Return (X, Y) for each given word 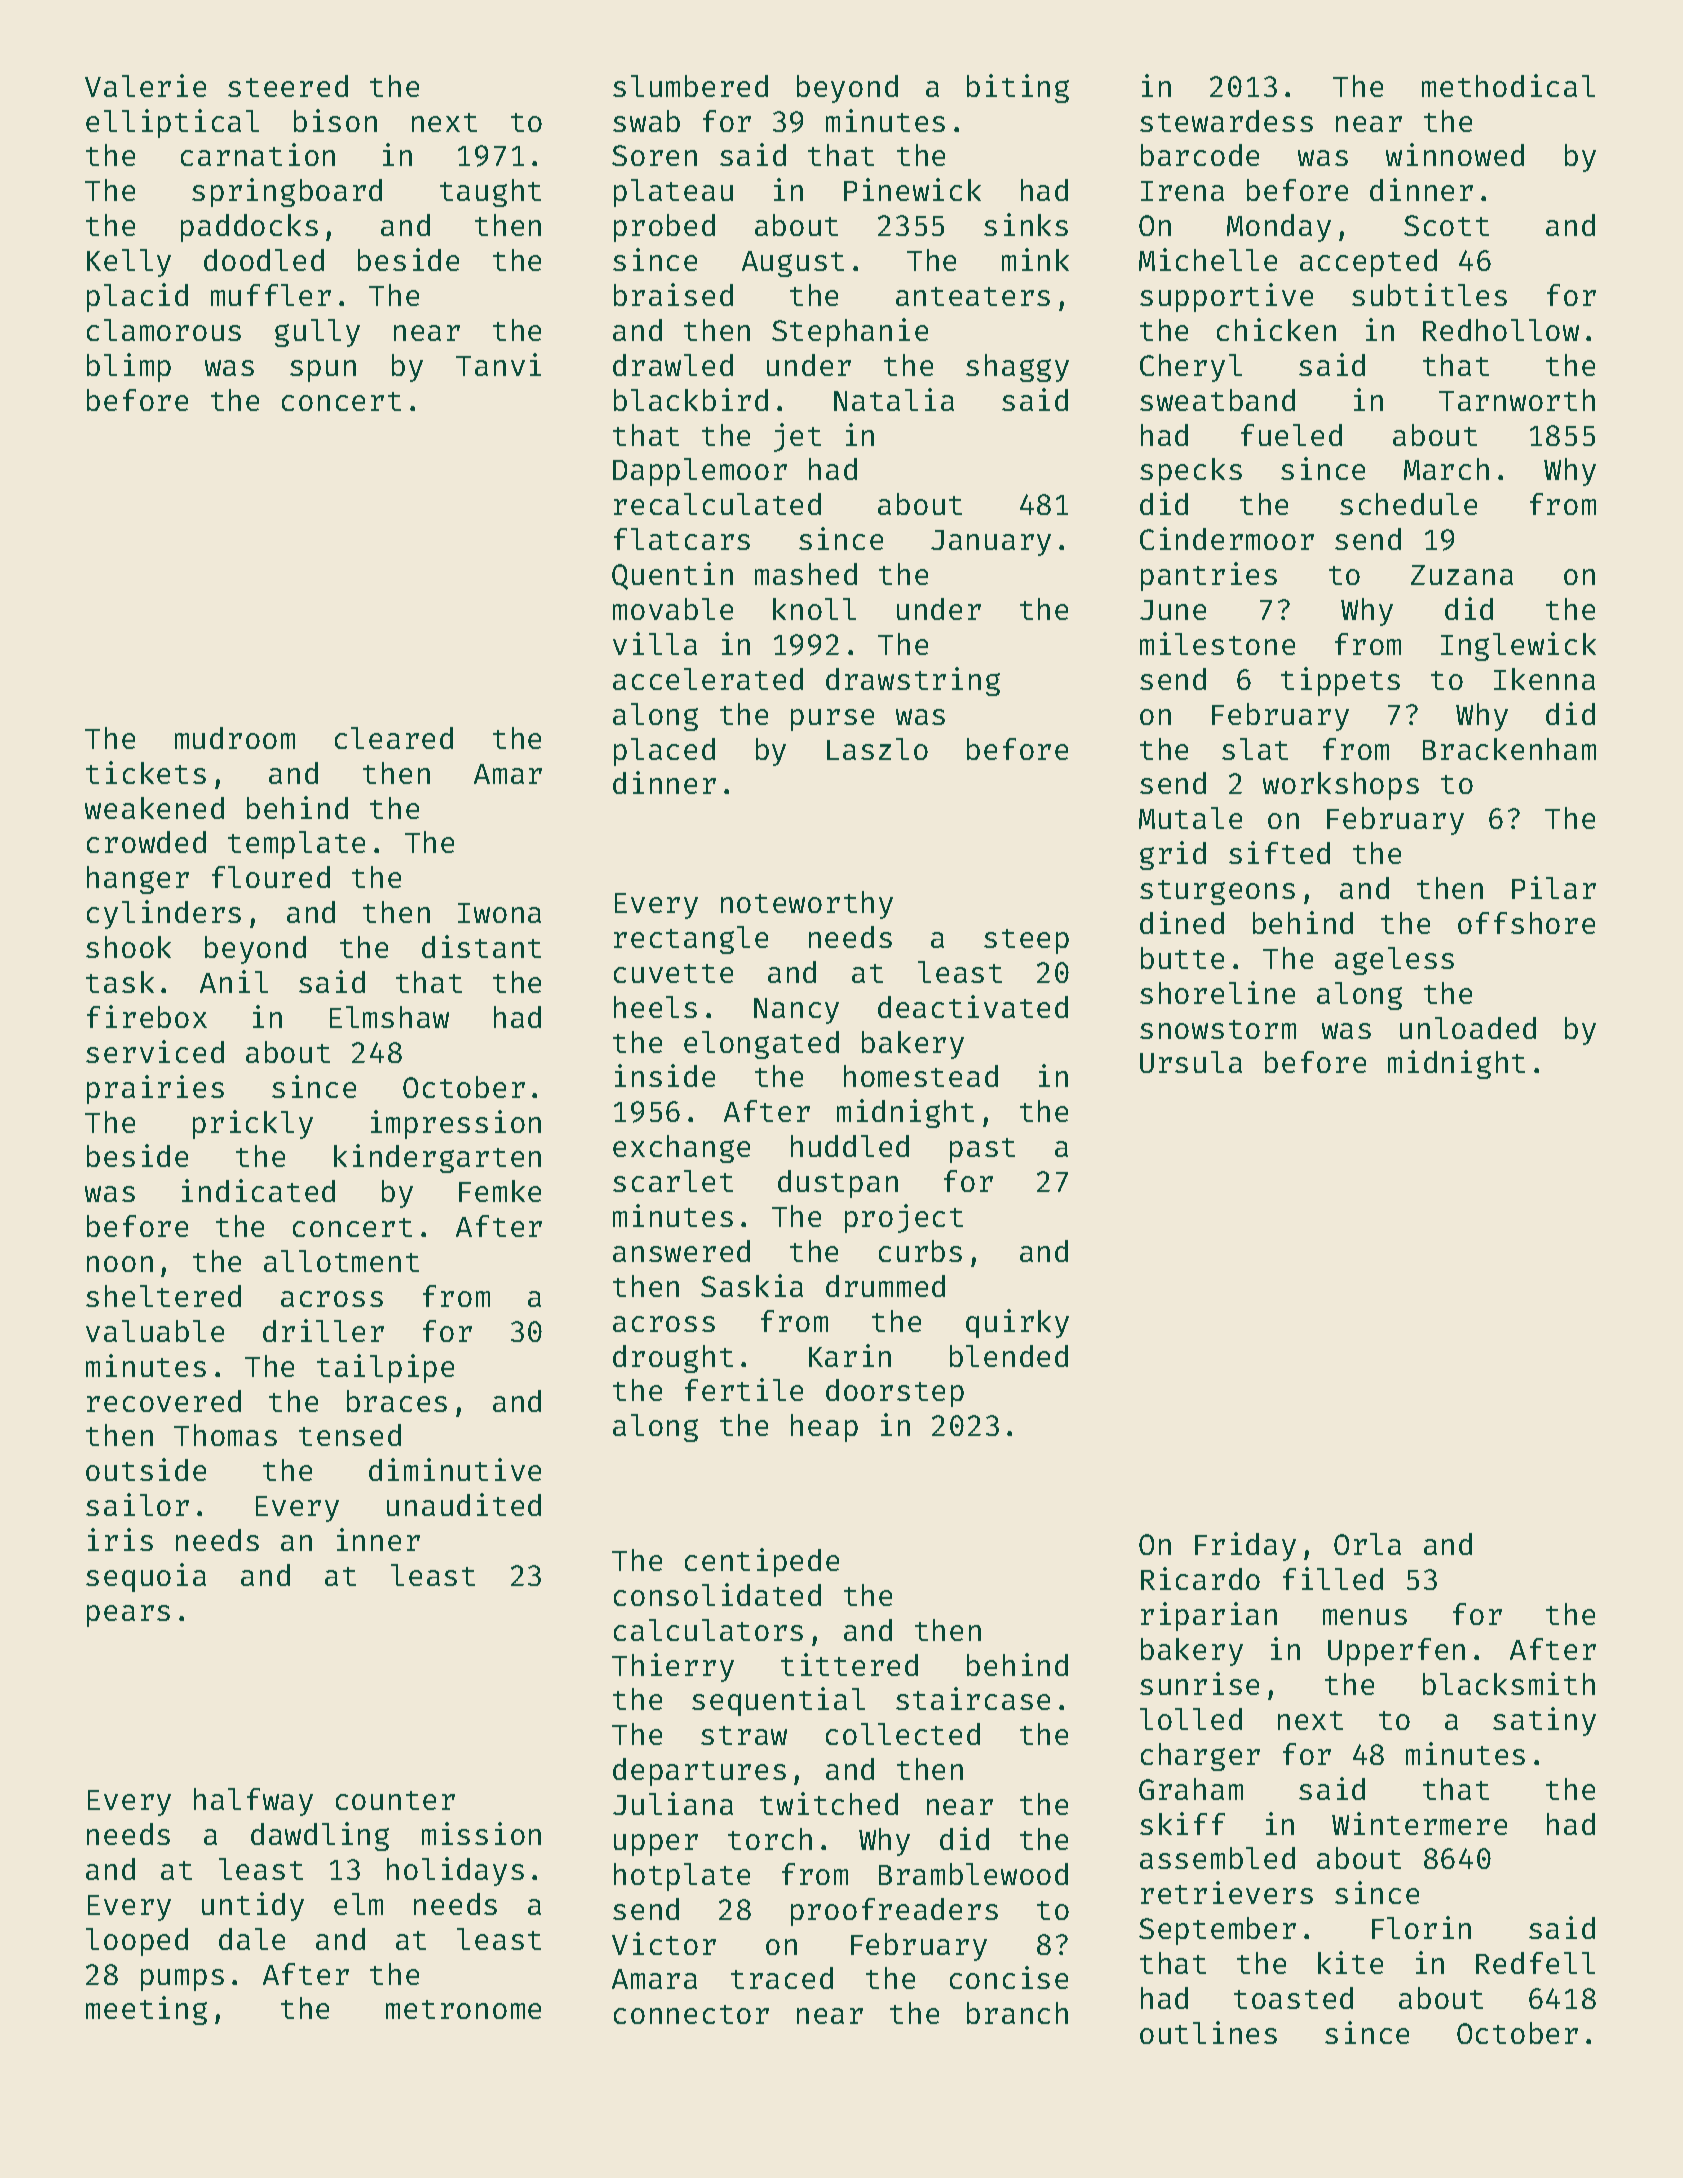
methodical (1508, 85)
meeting (146, 2010)
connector (691, 2014)
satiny (1544, 1721)
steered (288, 86)
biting (1018, 88)
